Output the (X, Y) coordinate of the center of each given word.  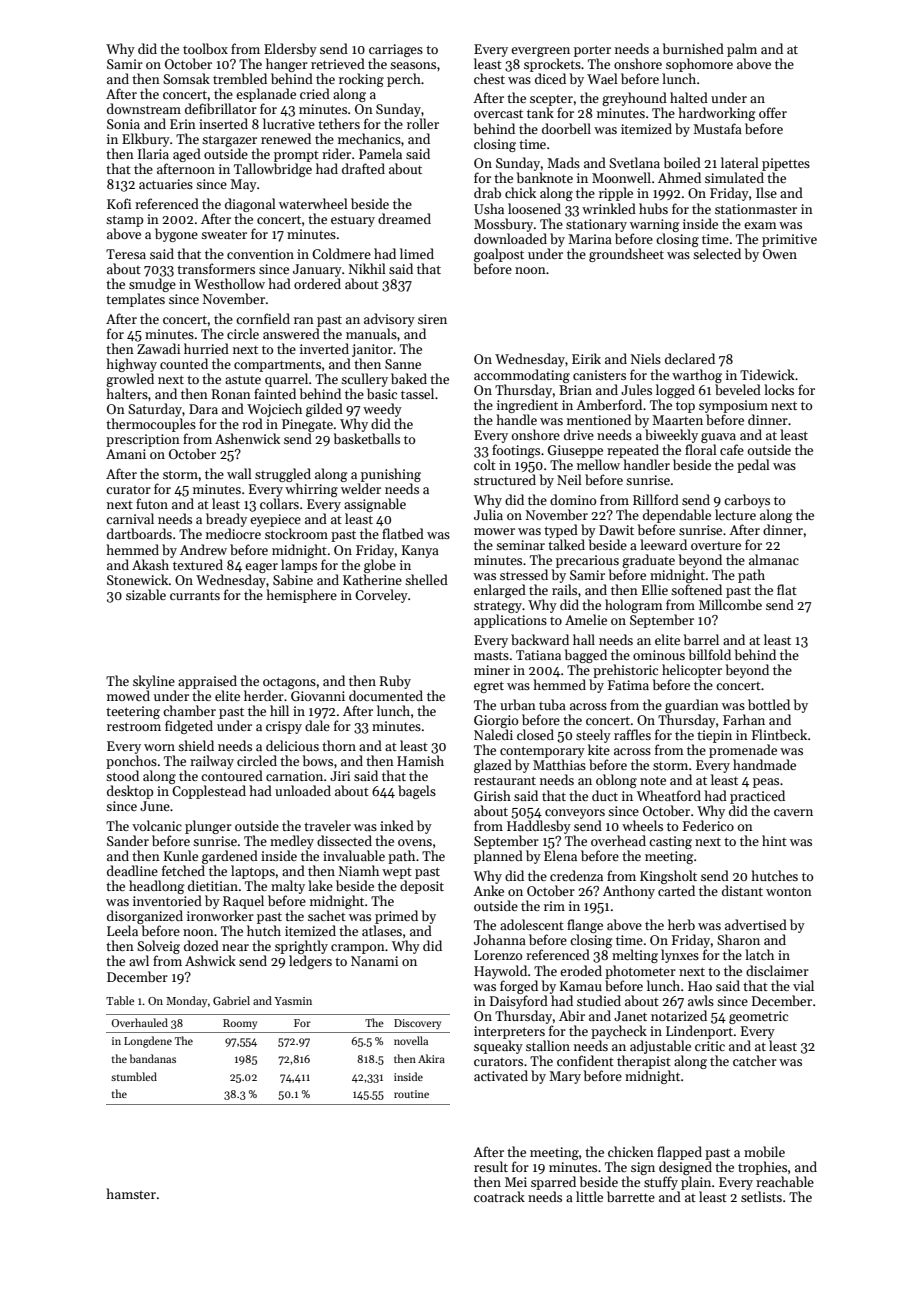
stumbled (134, 1076)
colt (485, 464)
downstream (144, 108)
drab (487, 192)
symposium (733, 406)
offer (773, 112)
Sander (128, 840)
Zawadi (158, 348)
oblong (616, 781)
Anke (488, 890)
